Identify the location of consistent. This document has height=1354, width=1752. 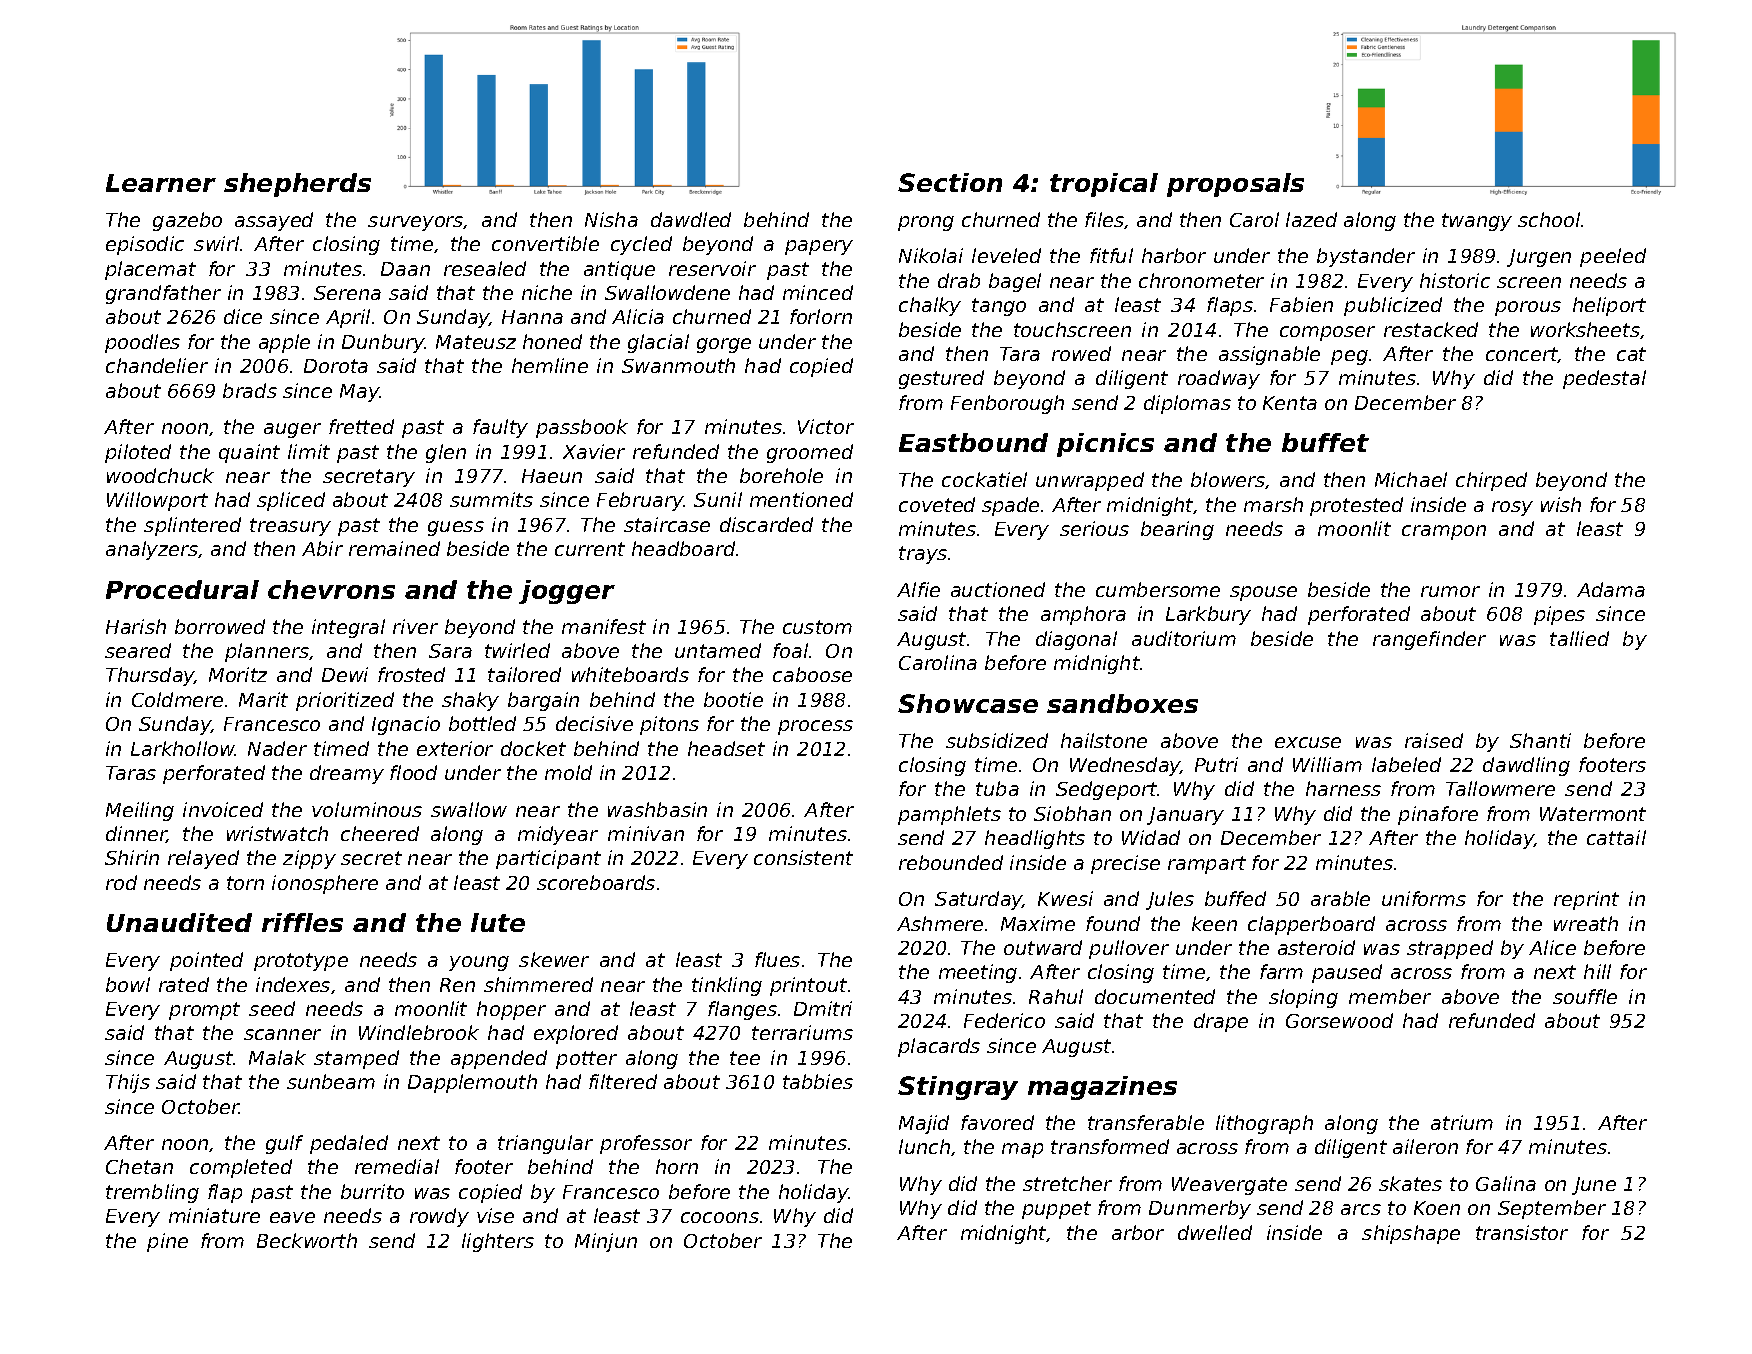
(803, 857).
